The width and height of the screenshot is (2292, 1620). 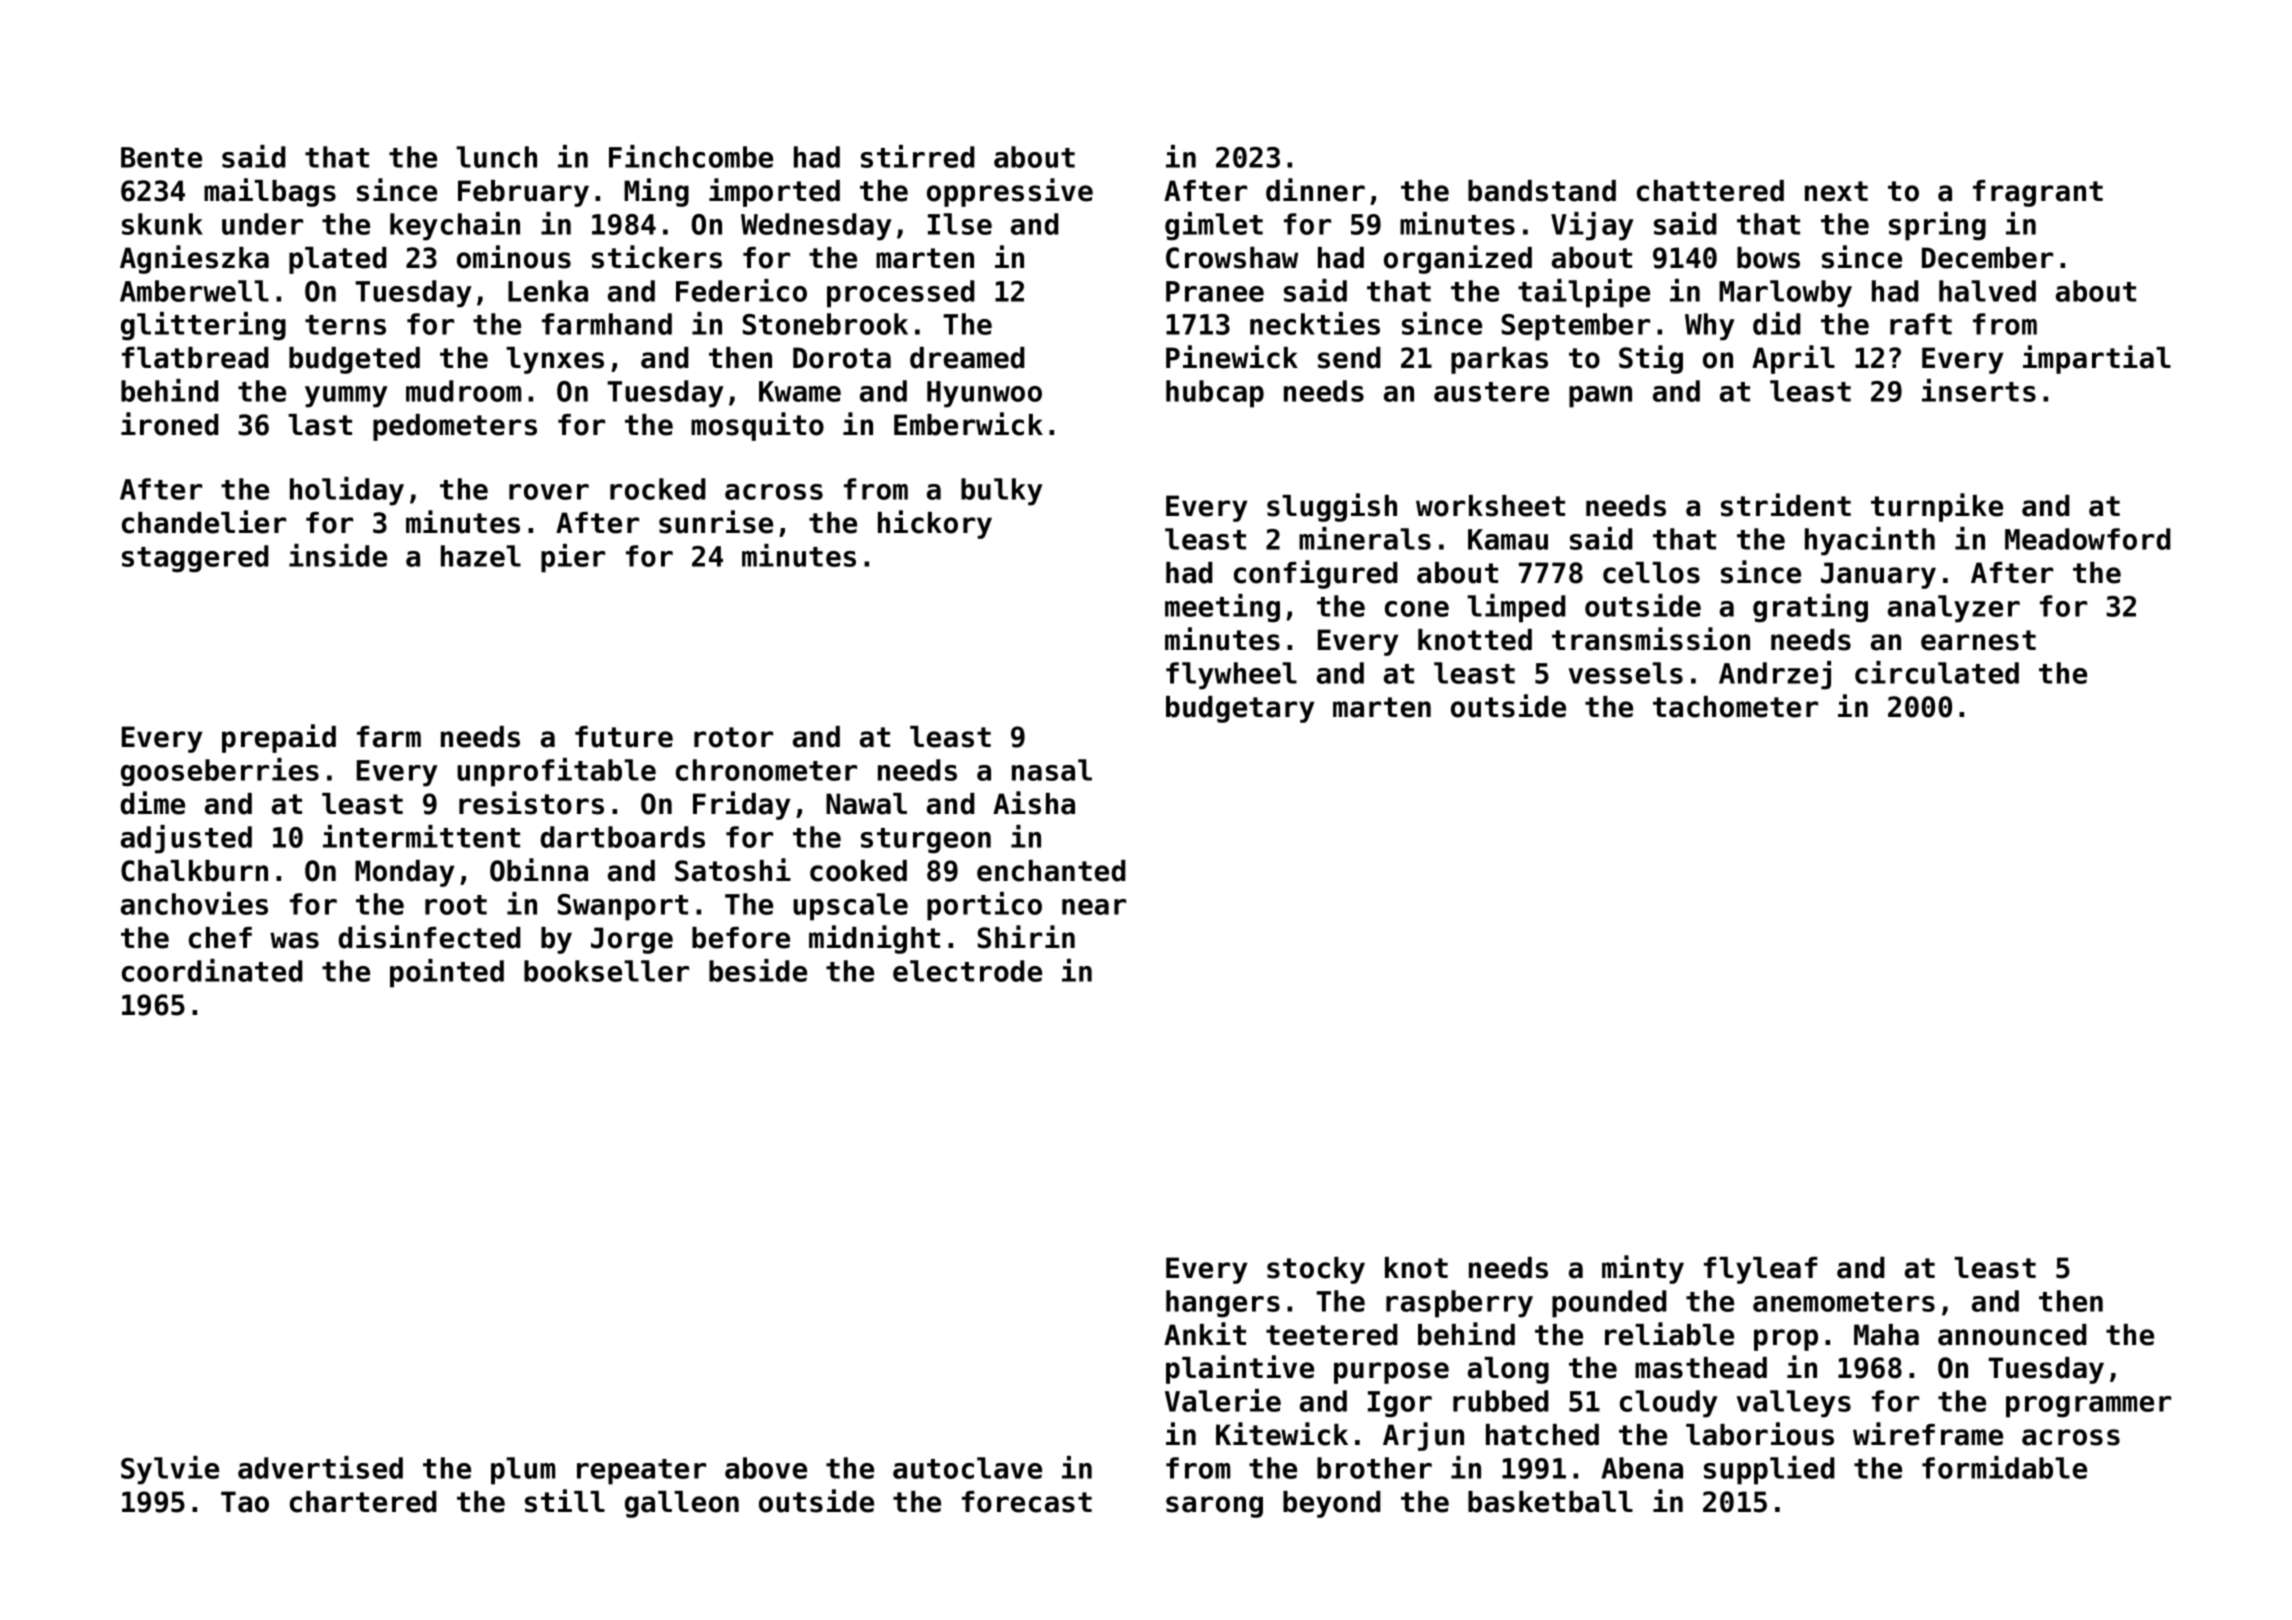 I want to click on pedometers, so click(x=455, y=427).
